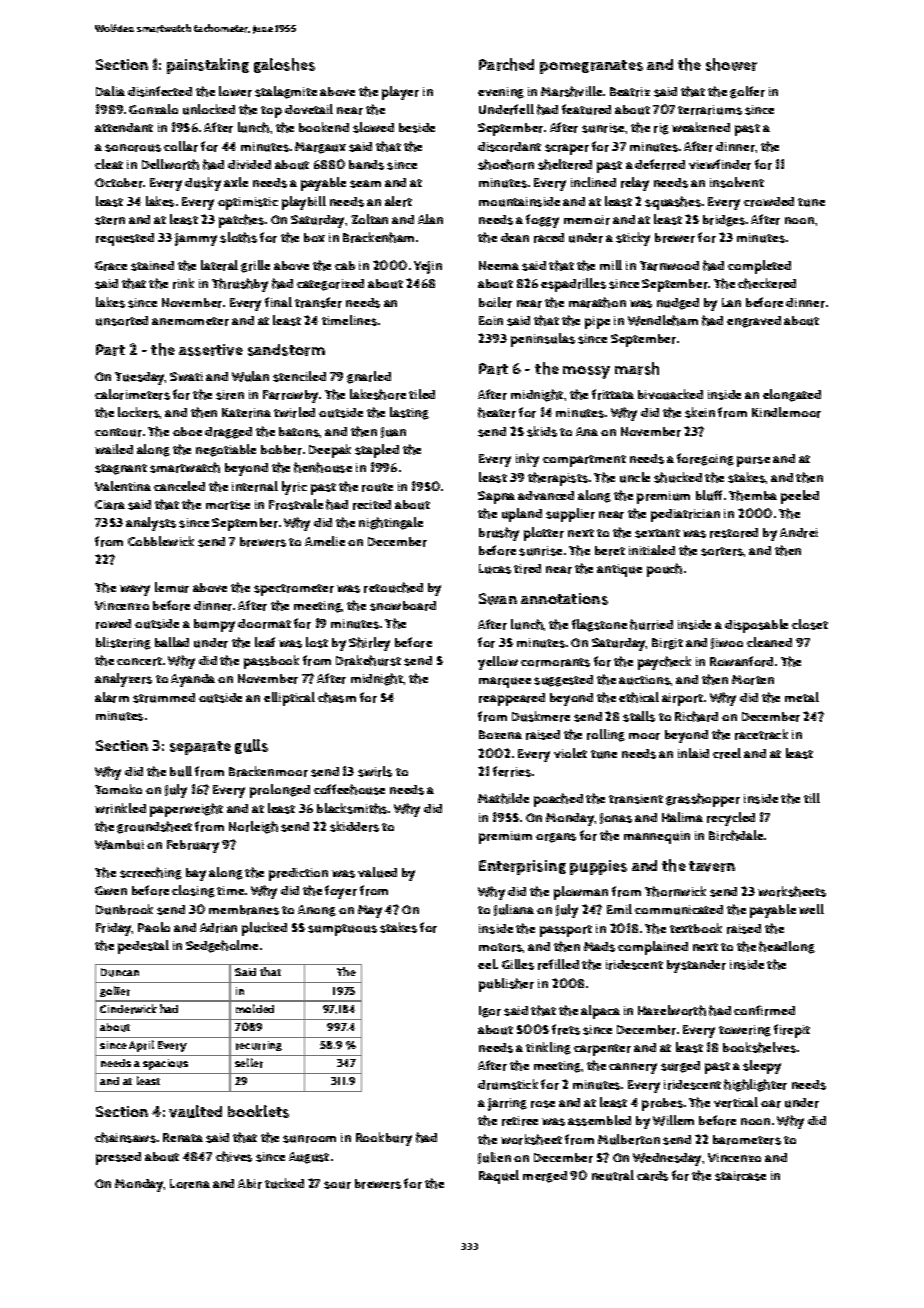 The image size is (924, 1308). I want to click on retouched, so click(393, 587).
